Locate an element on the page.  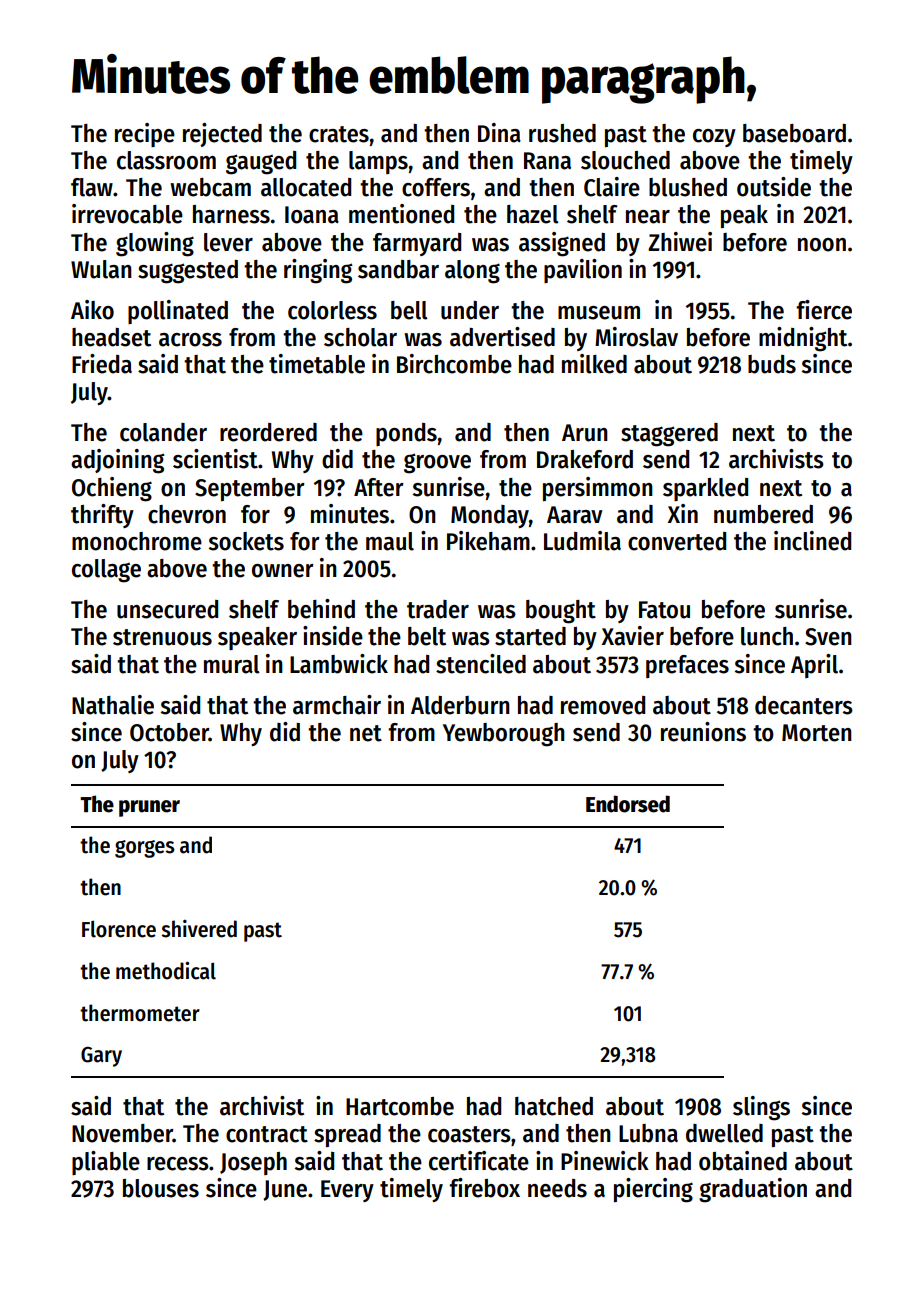
blouses is located at coordinates (161, 1188).
